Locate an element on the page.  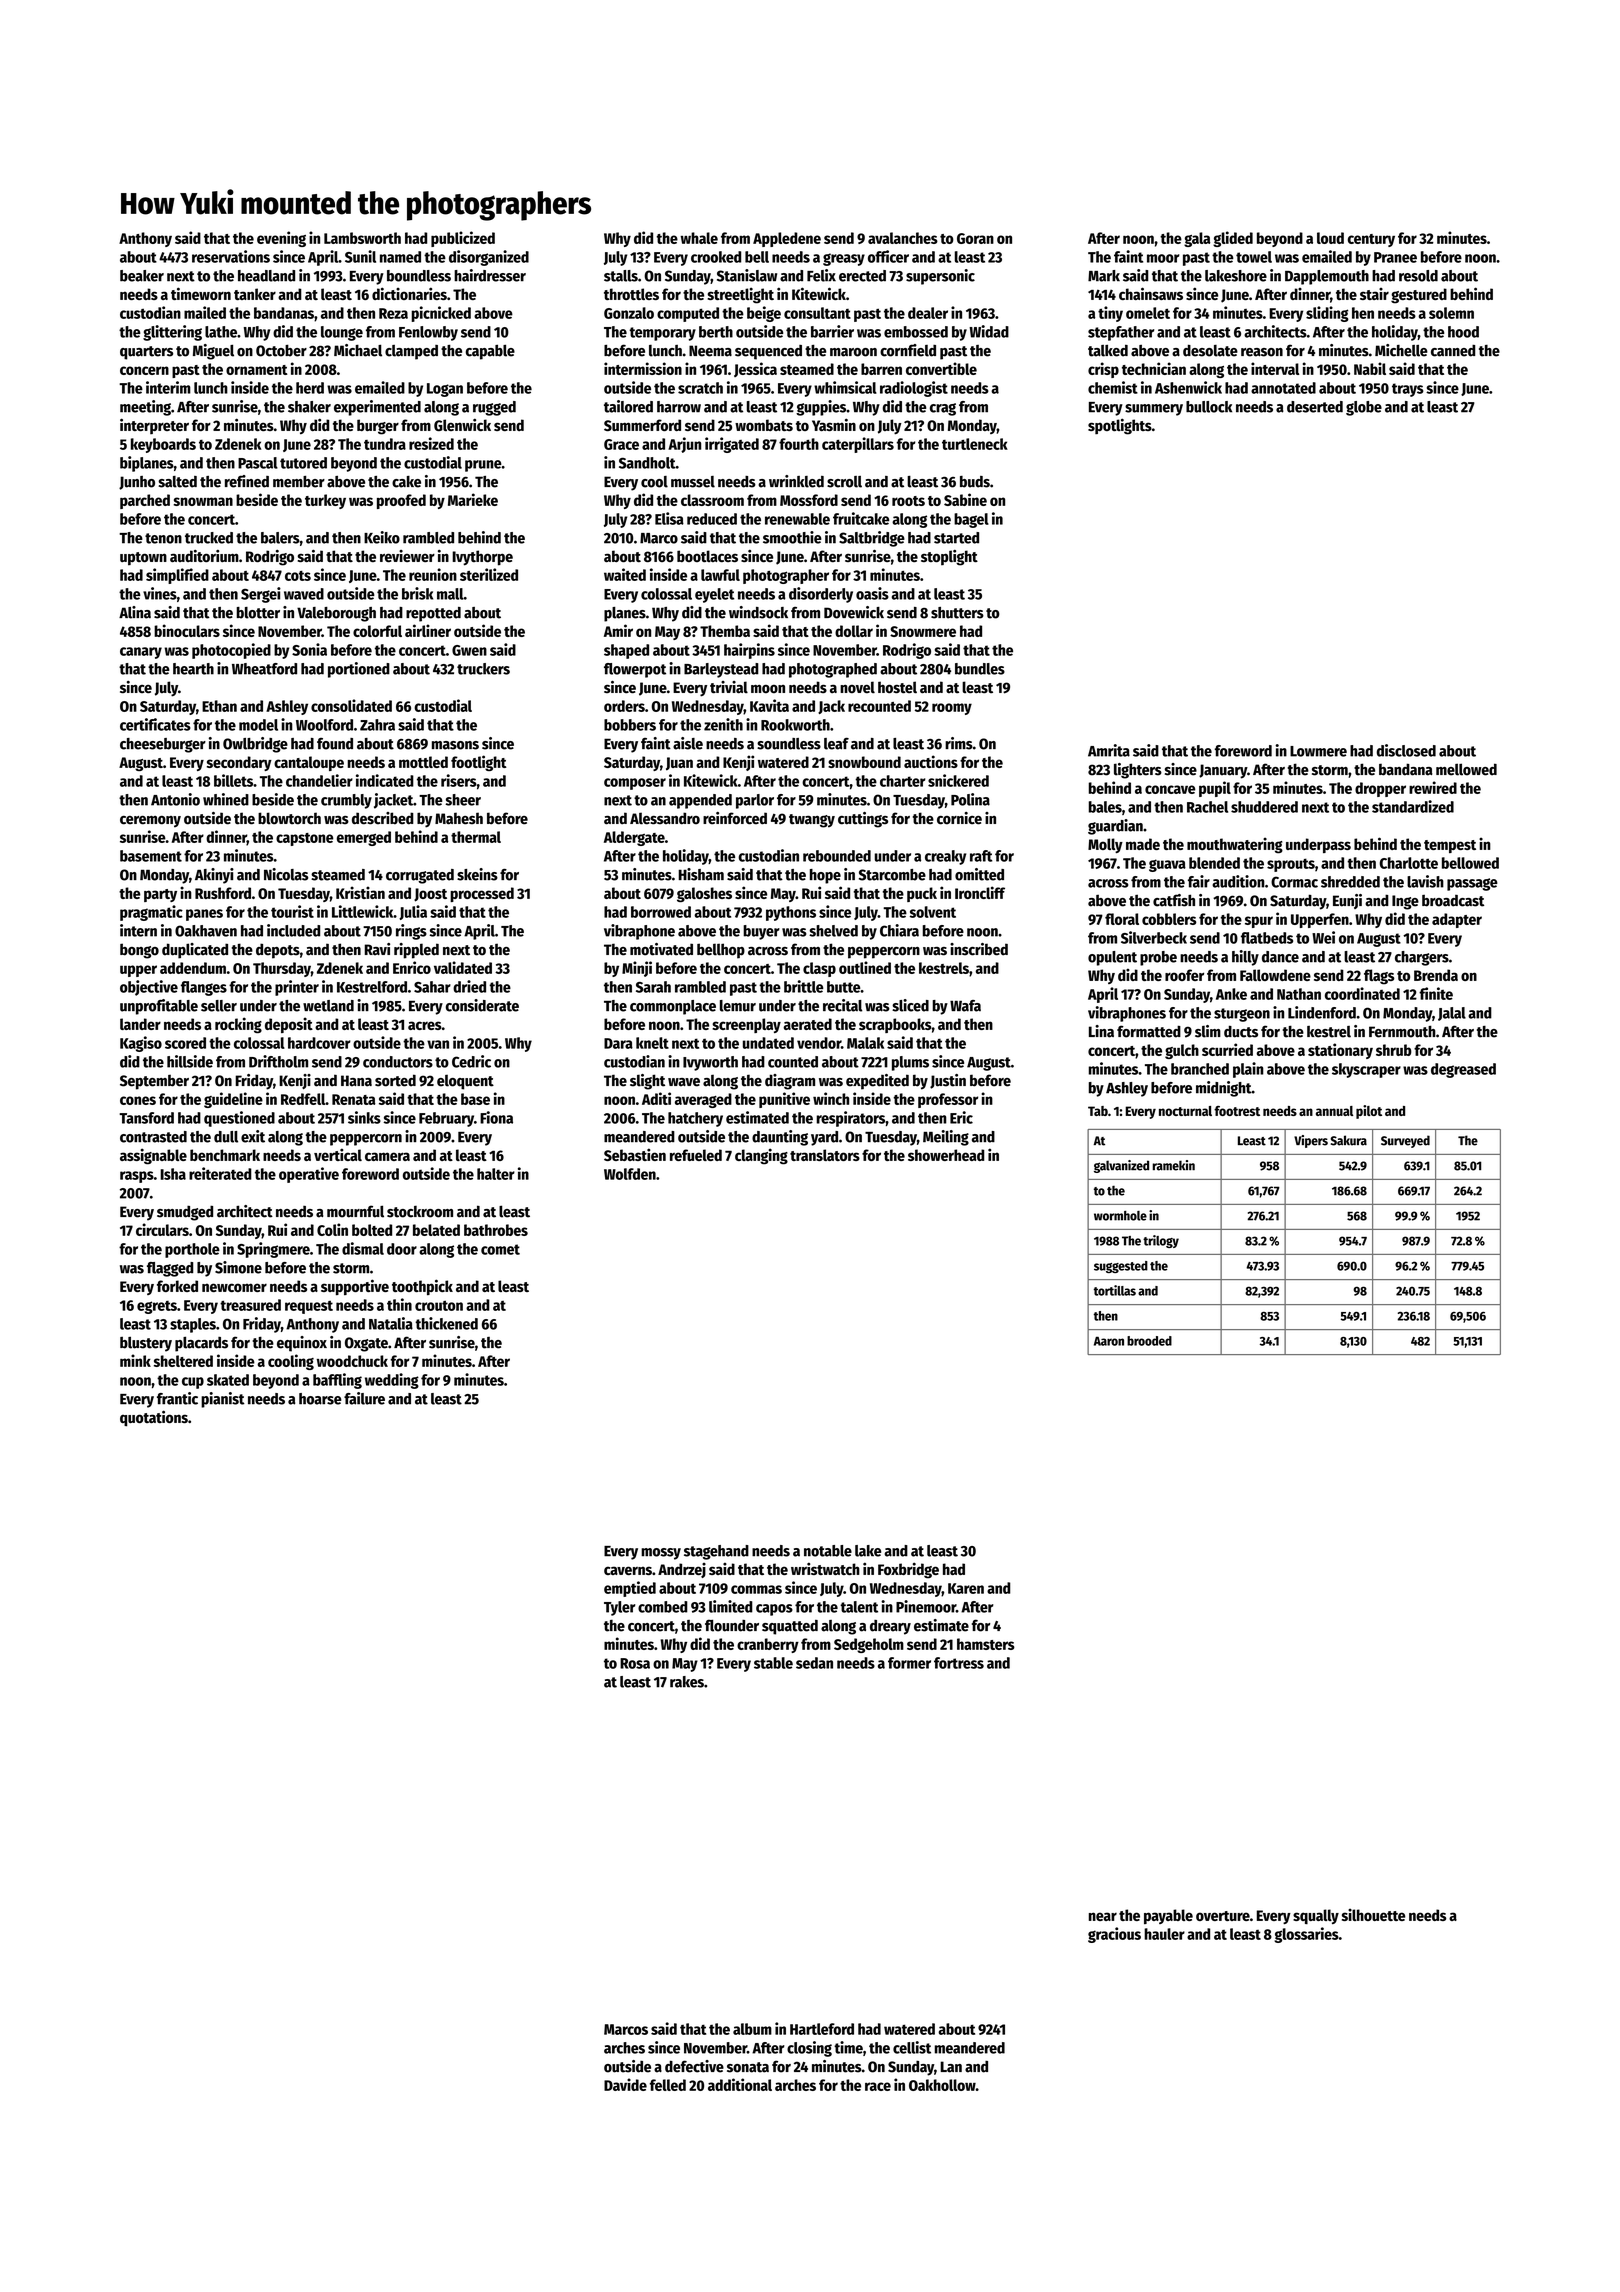
felled is located at coordinates (668, 2085).
